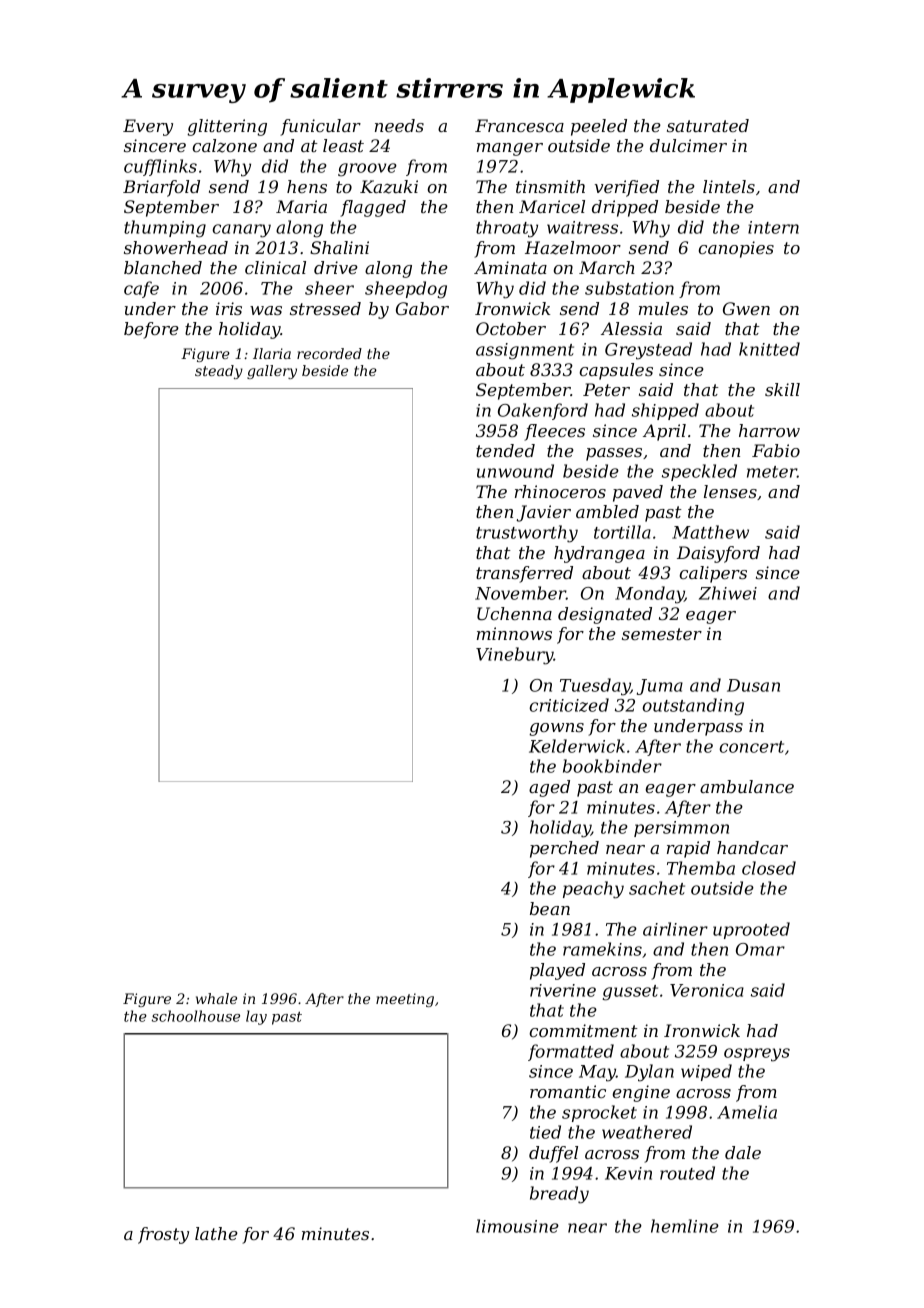  Describe the element at coordinates (216, 998) in the page. I see `whale` at that location.
